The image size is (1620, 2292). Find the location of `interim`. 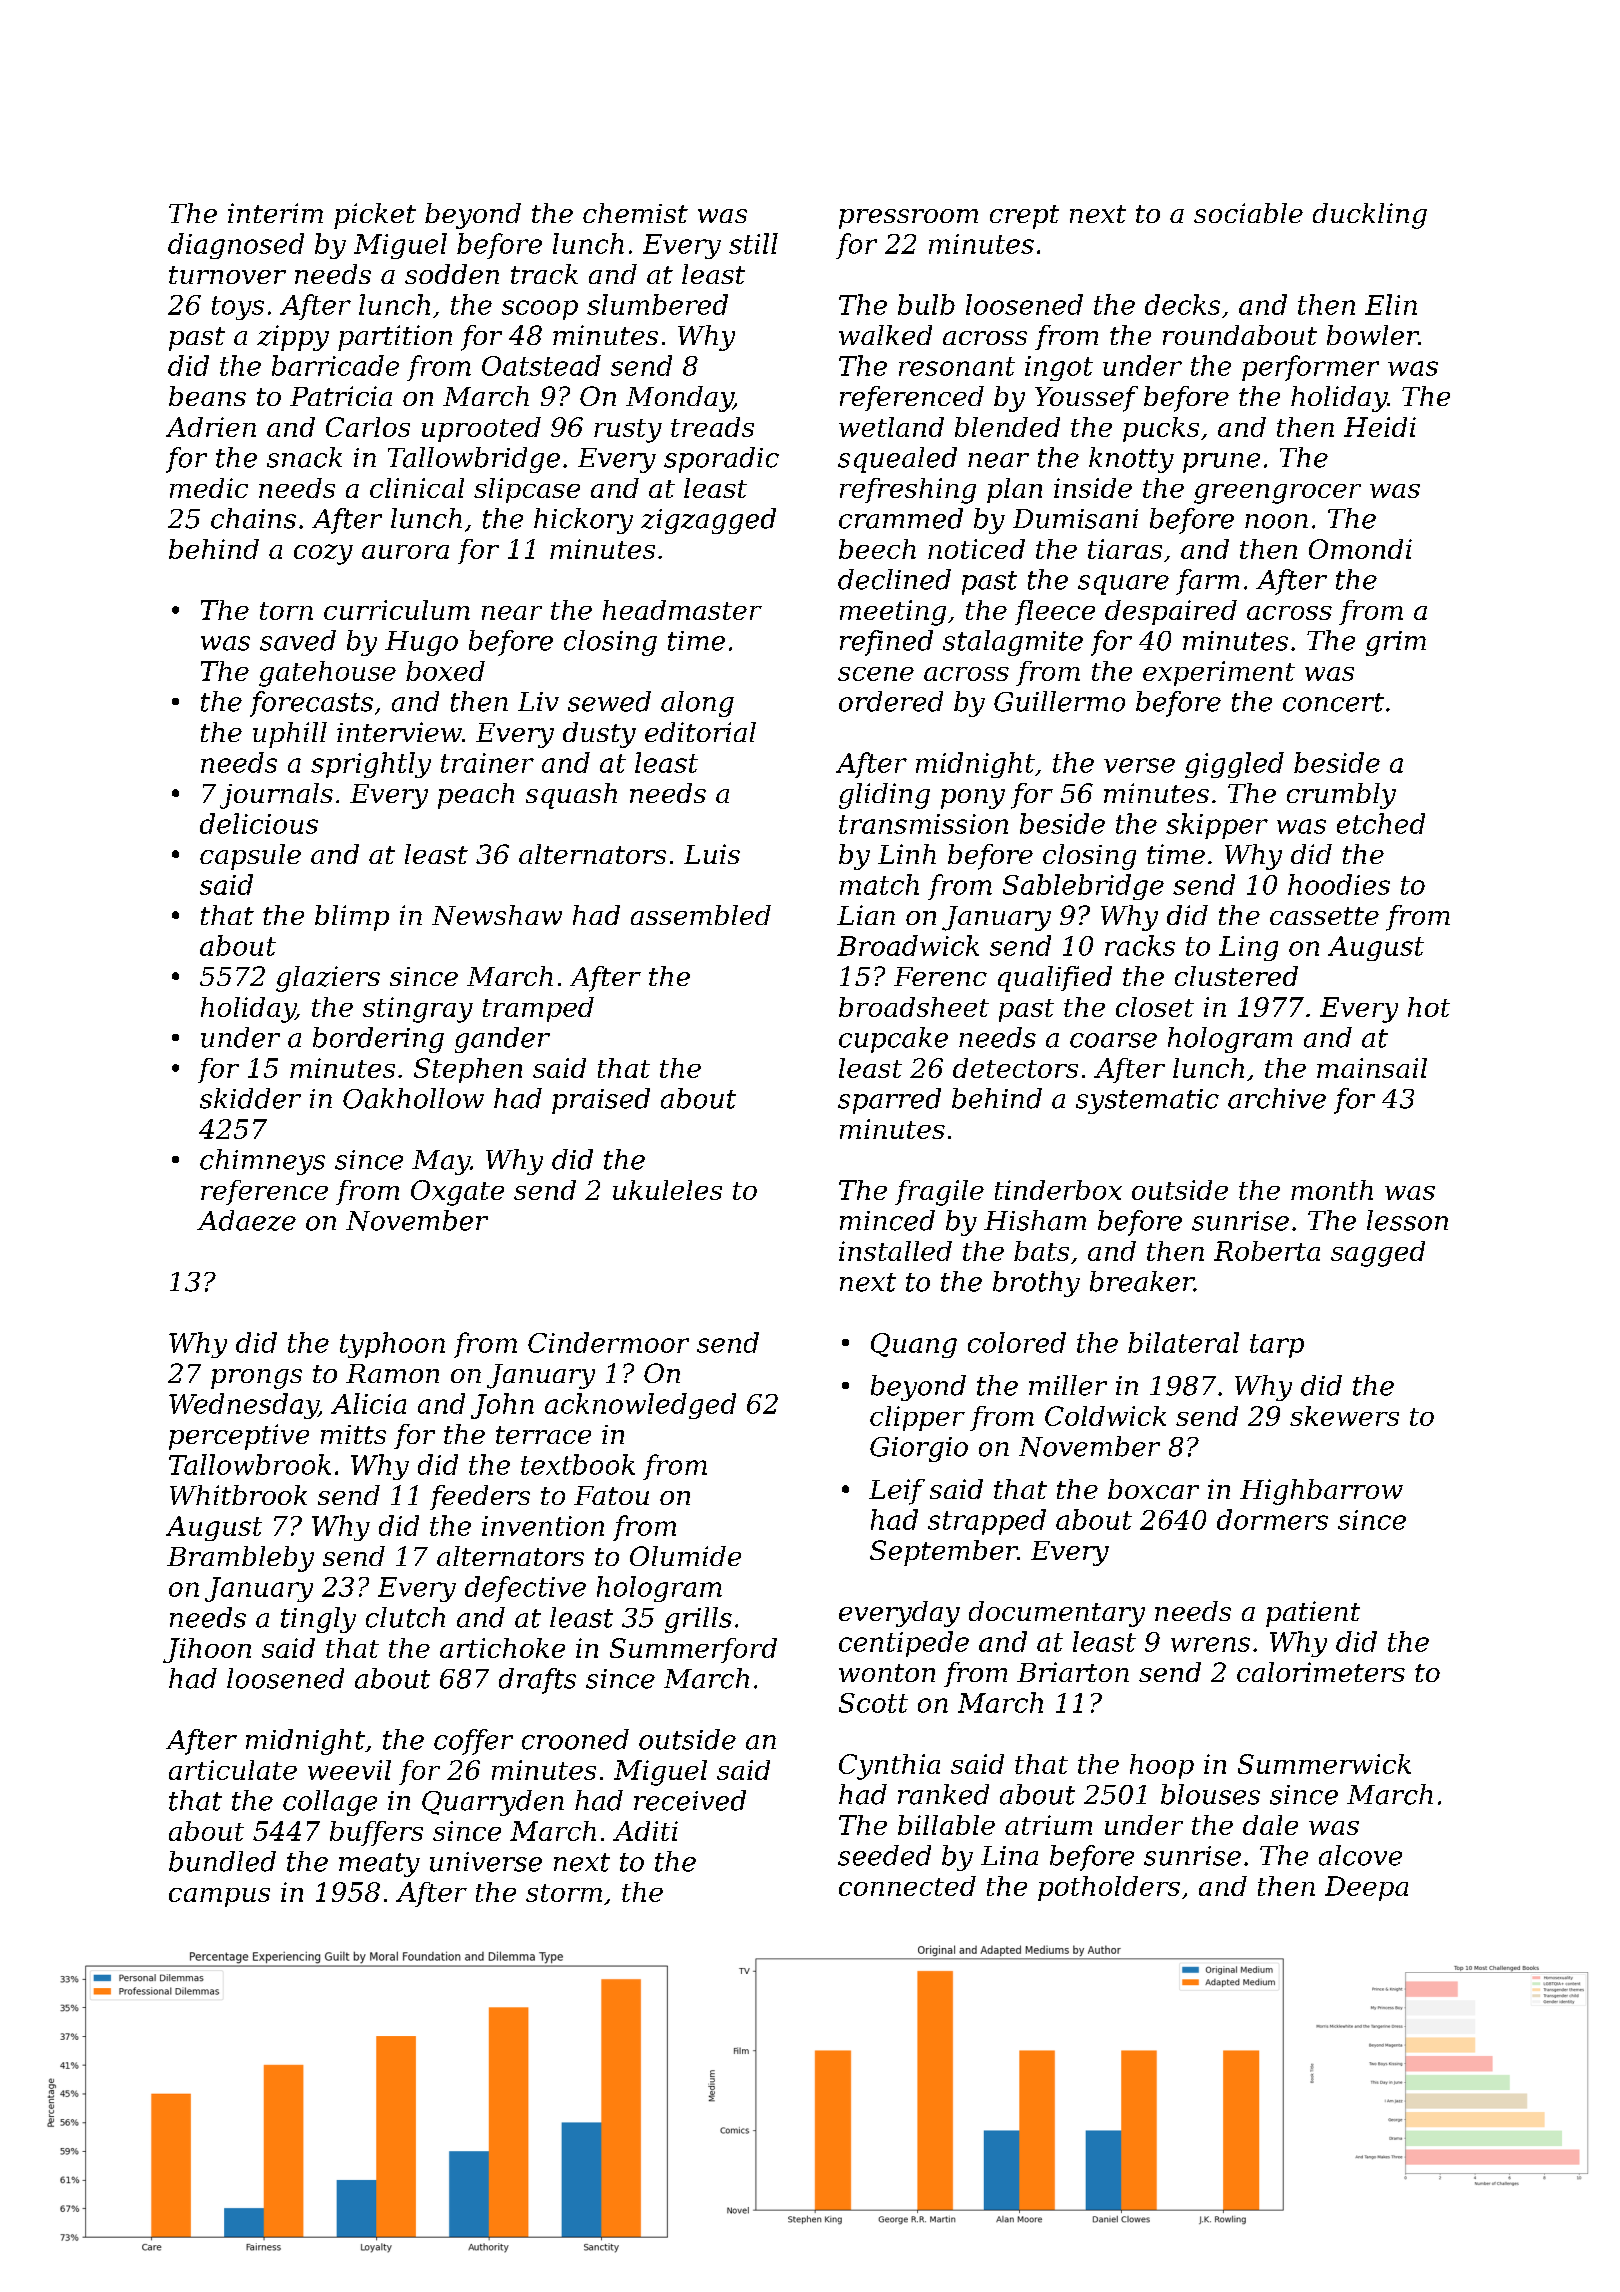

interim is located at coordinates (275, 213).
